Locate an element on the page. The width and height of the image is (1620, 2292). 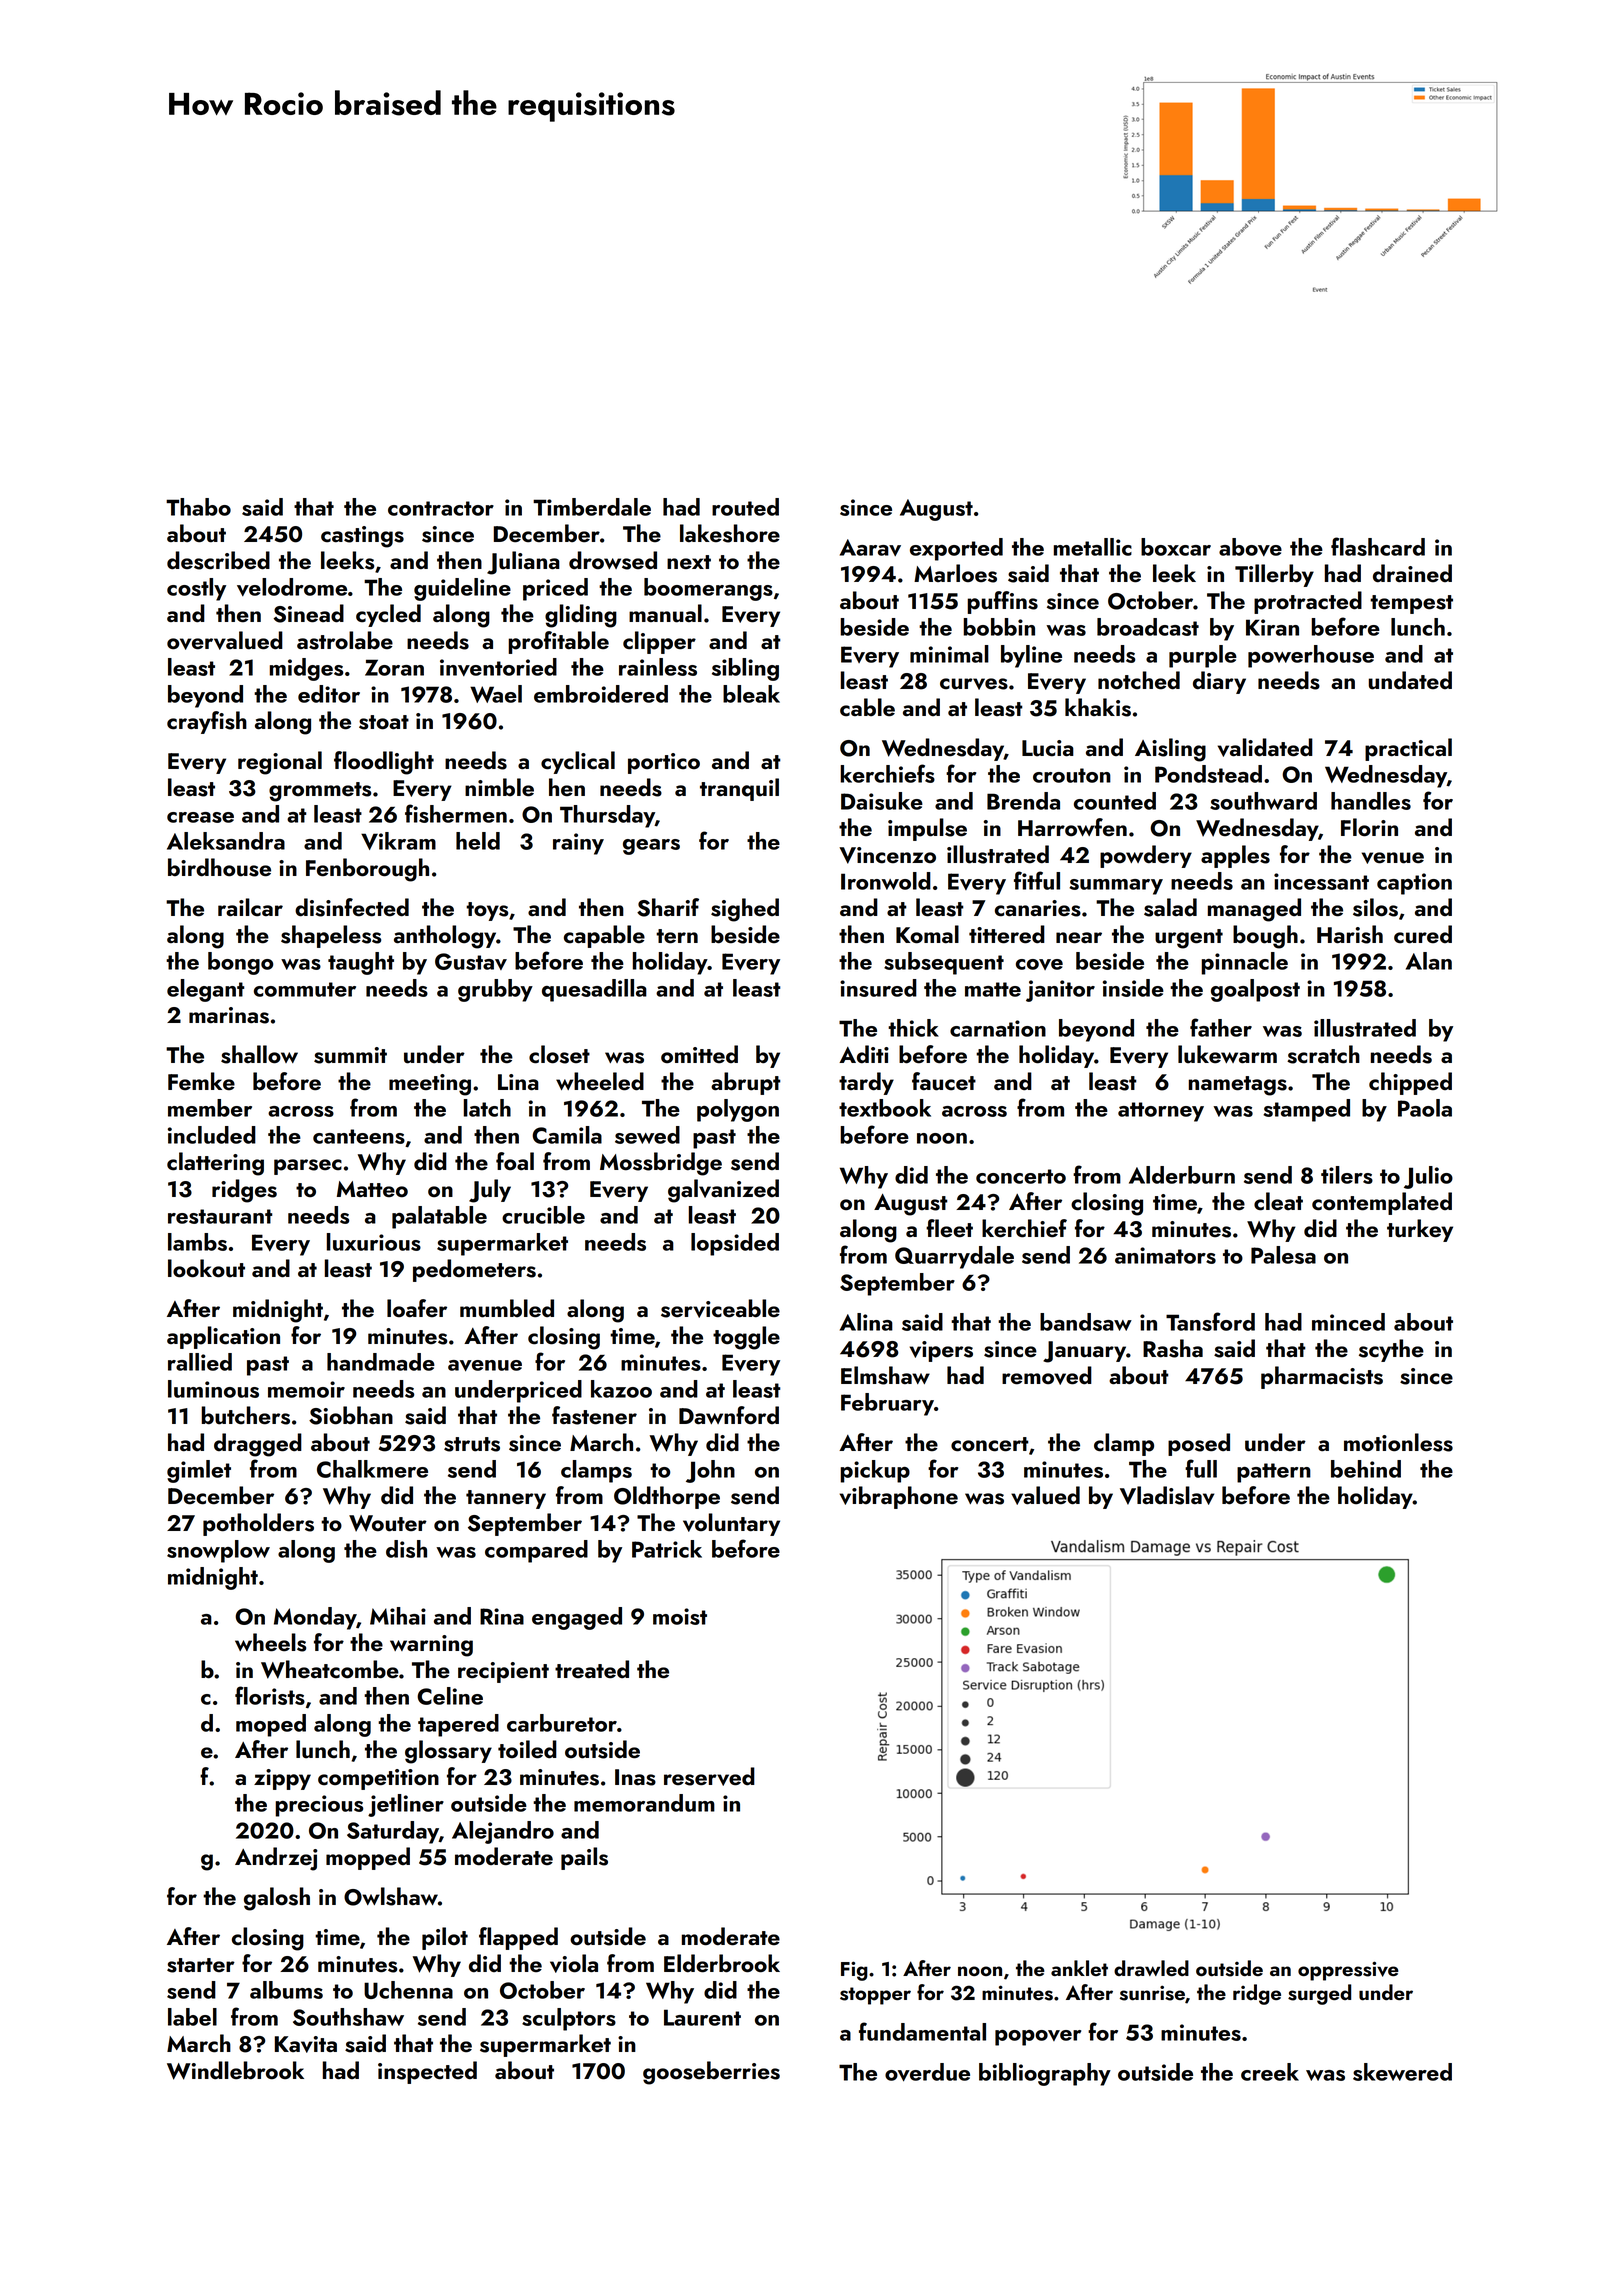
jetliner is located at coordinates (406, 1805).
